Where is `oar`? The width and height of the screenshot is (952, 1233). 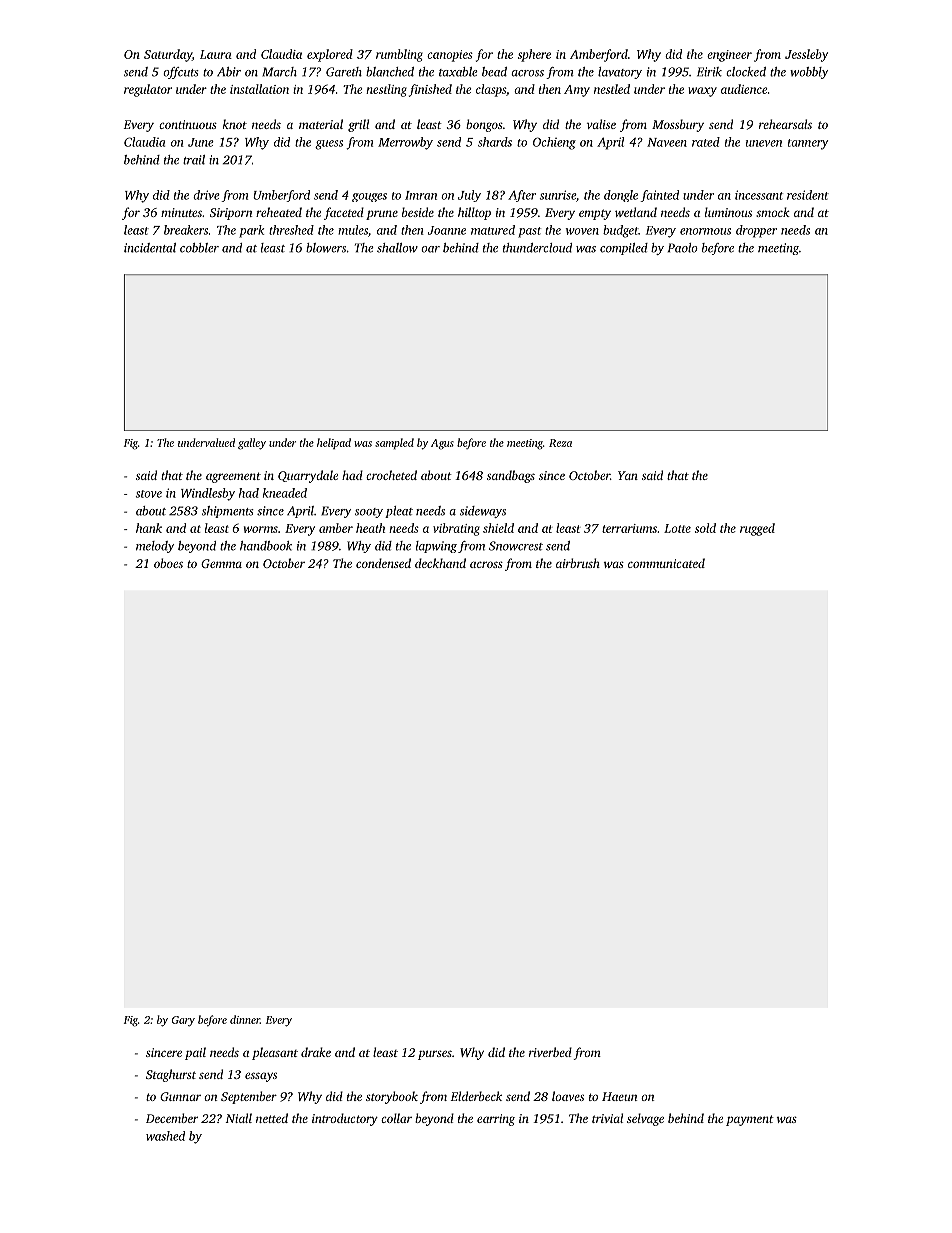
oar is located at coordinates (430, 249).
